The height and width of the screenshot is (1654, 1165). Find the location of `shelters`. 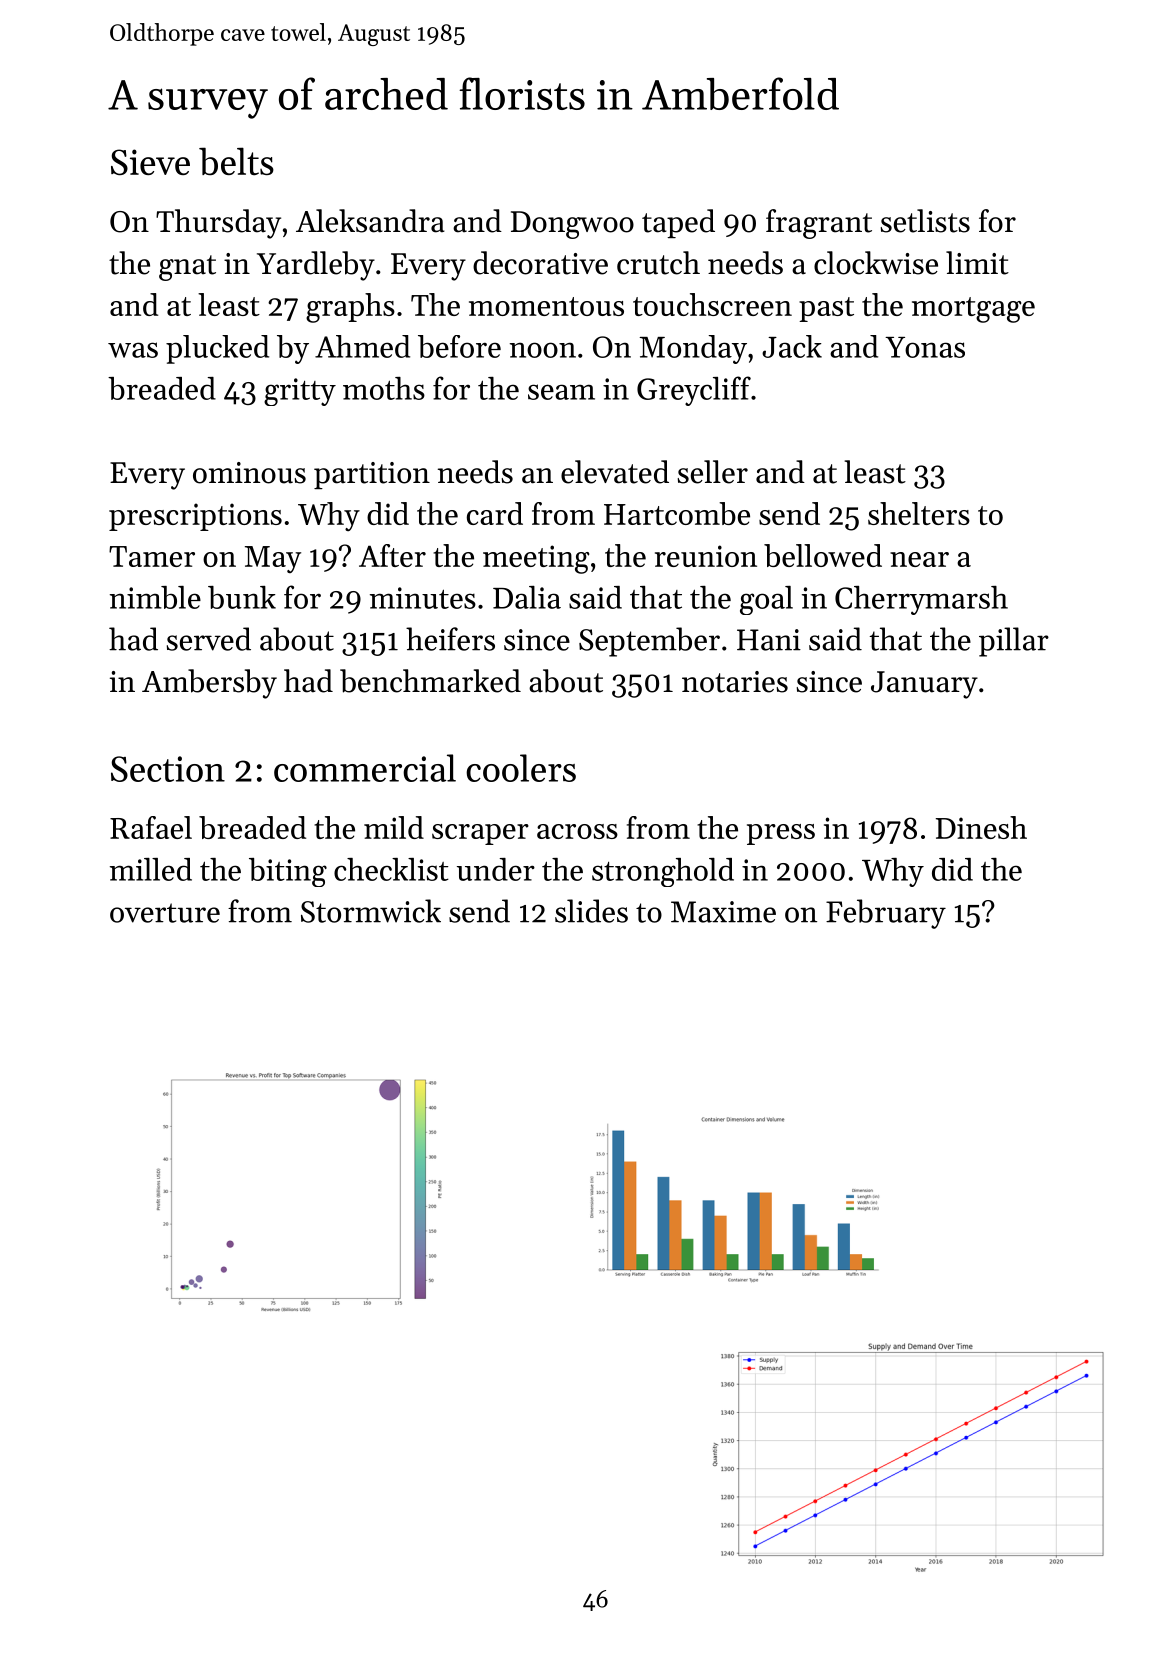

shelters is located at coordinates (919, 513).
